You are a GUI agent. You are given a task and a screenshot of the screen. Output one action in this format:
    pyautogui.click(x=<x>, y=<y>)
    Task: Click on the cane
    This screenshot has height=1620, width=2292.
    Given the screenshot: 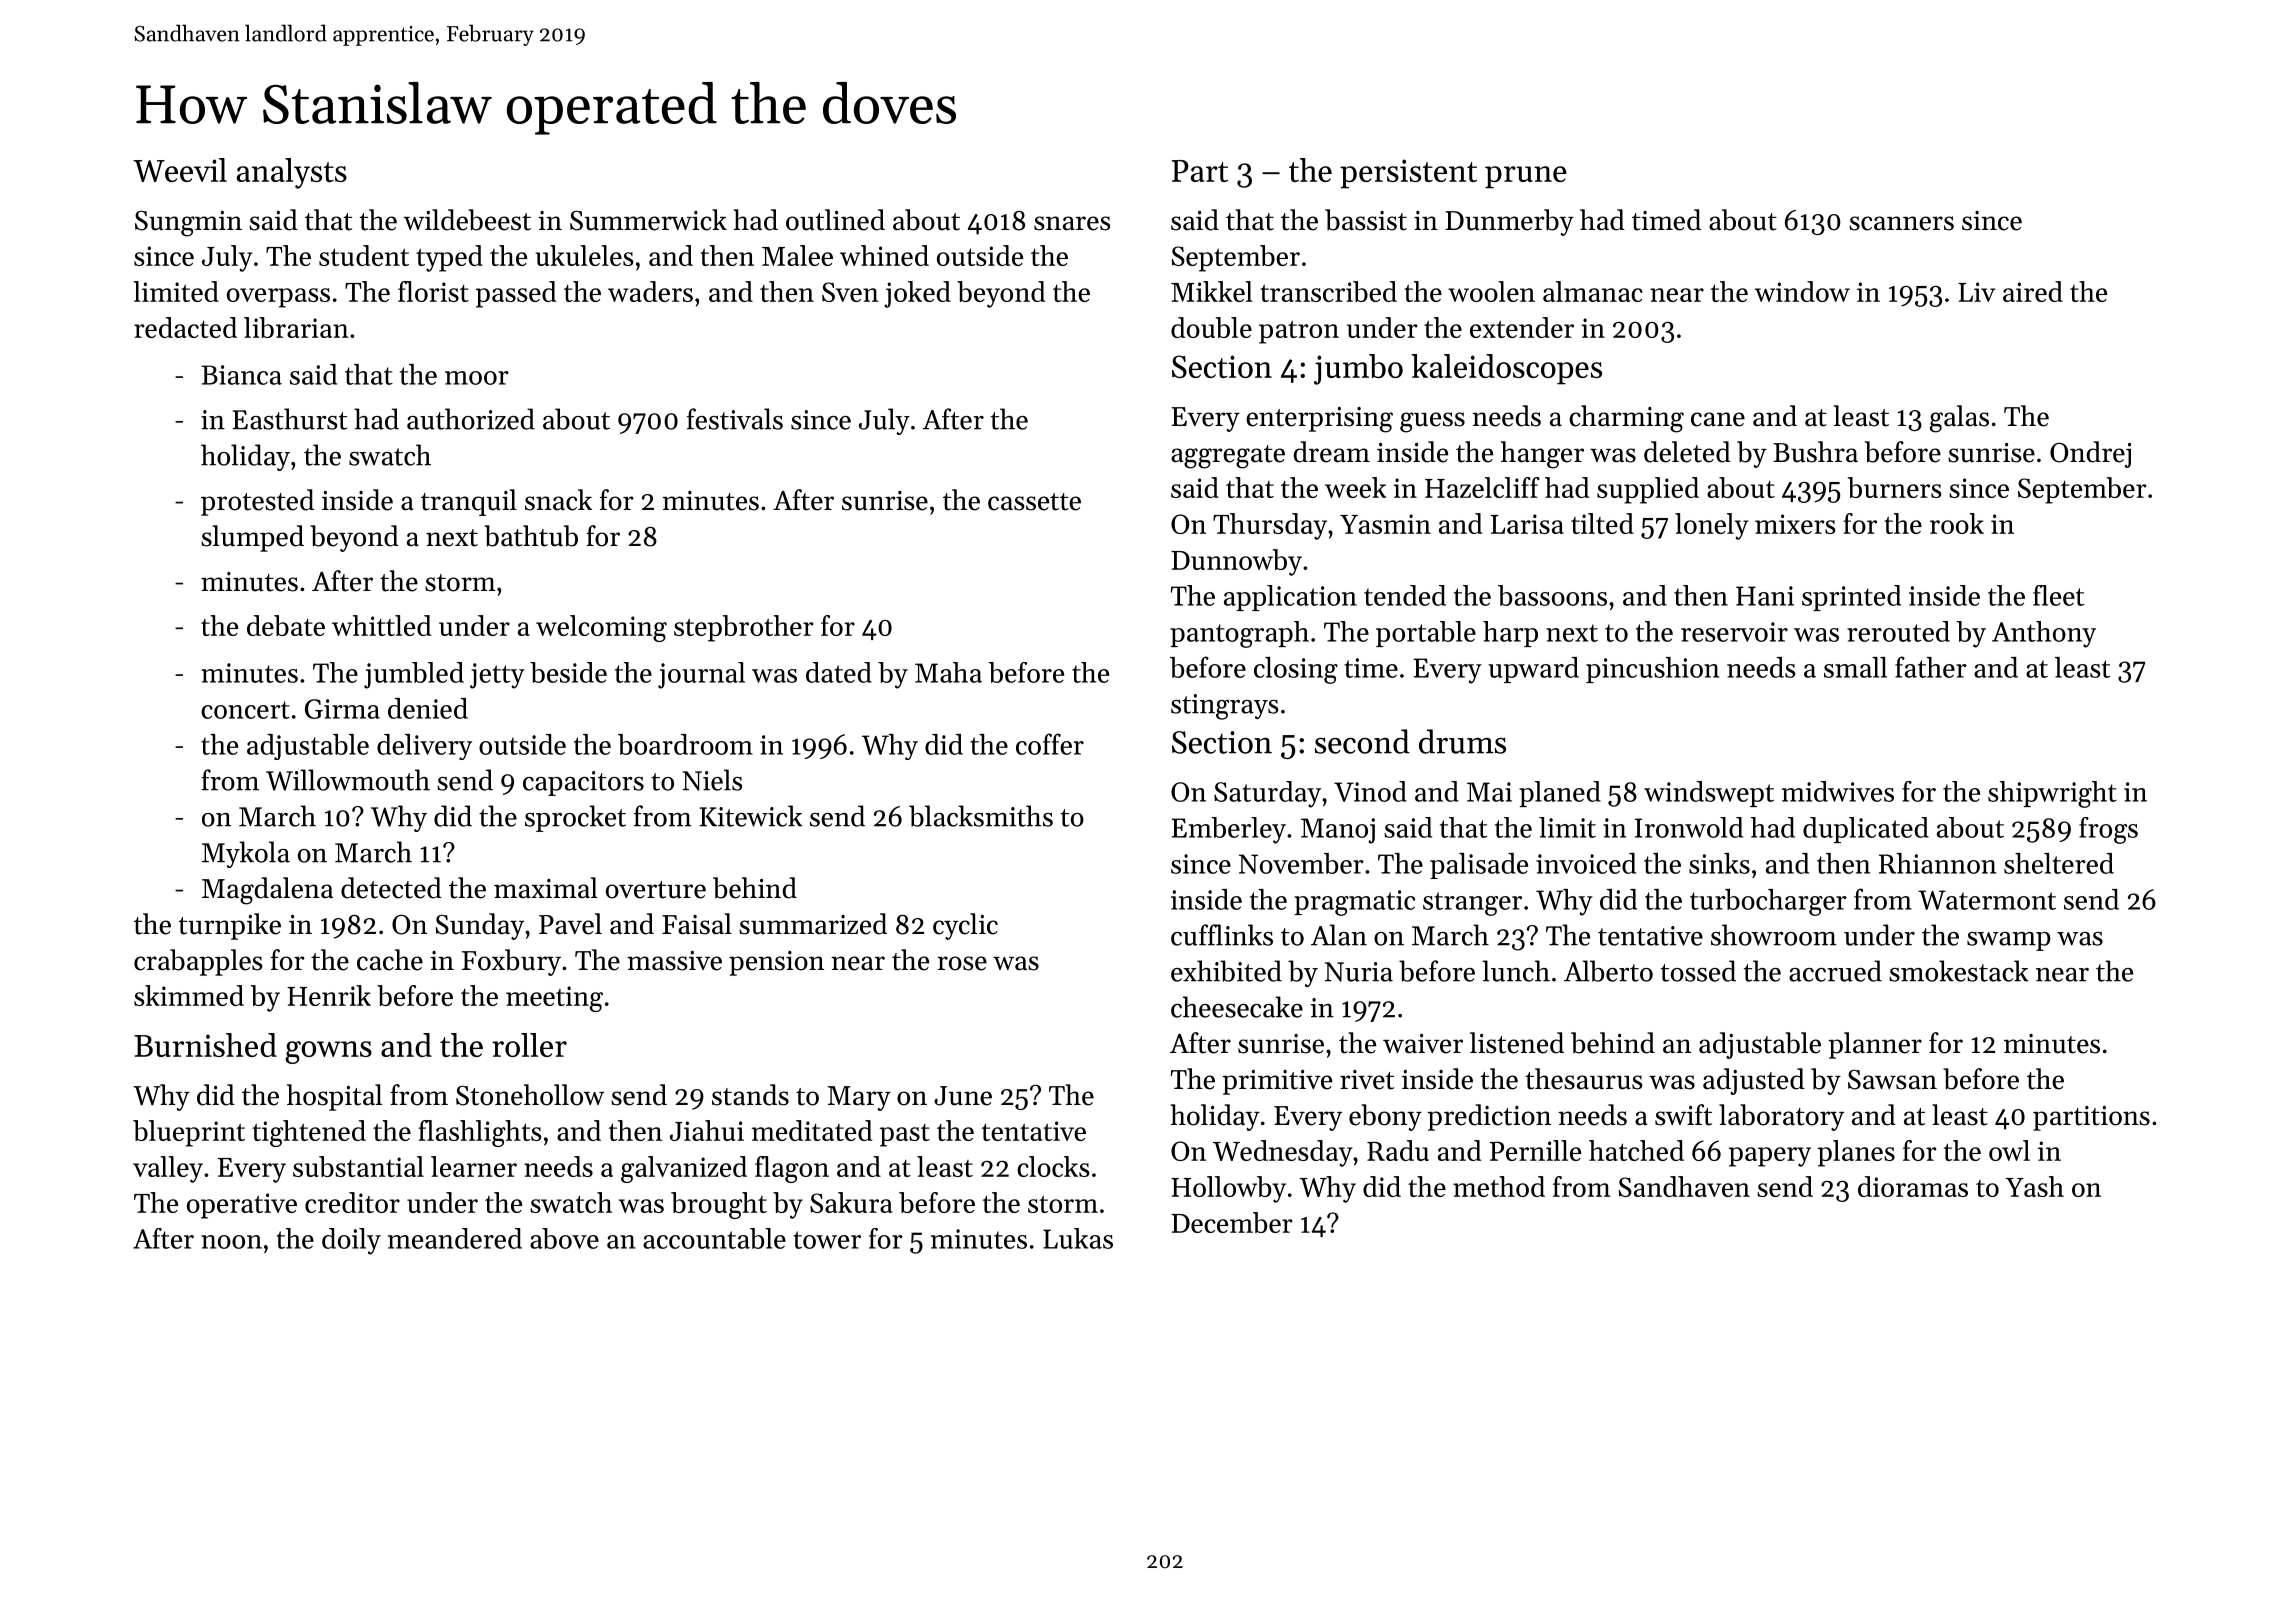 What is the action you would take?
    pyautogui.click(x=1718, y=419)
